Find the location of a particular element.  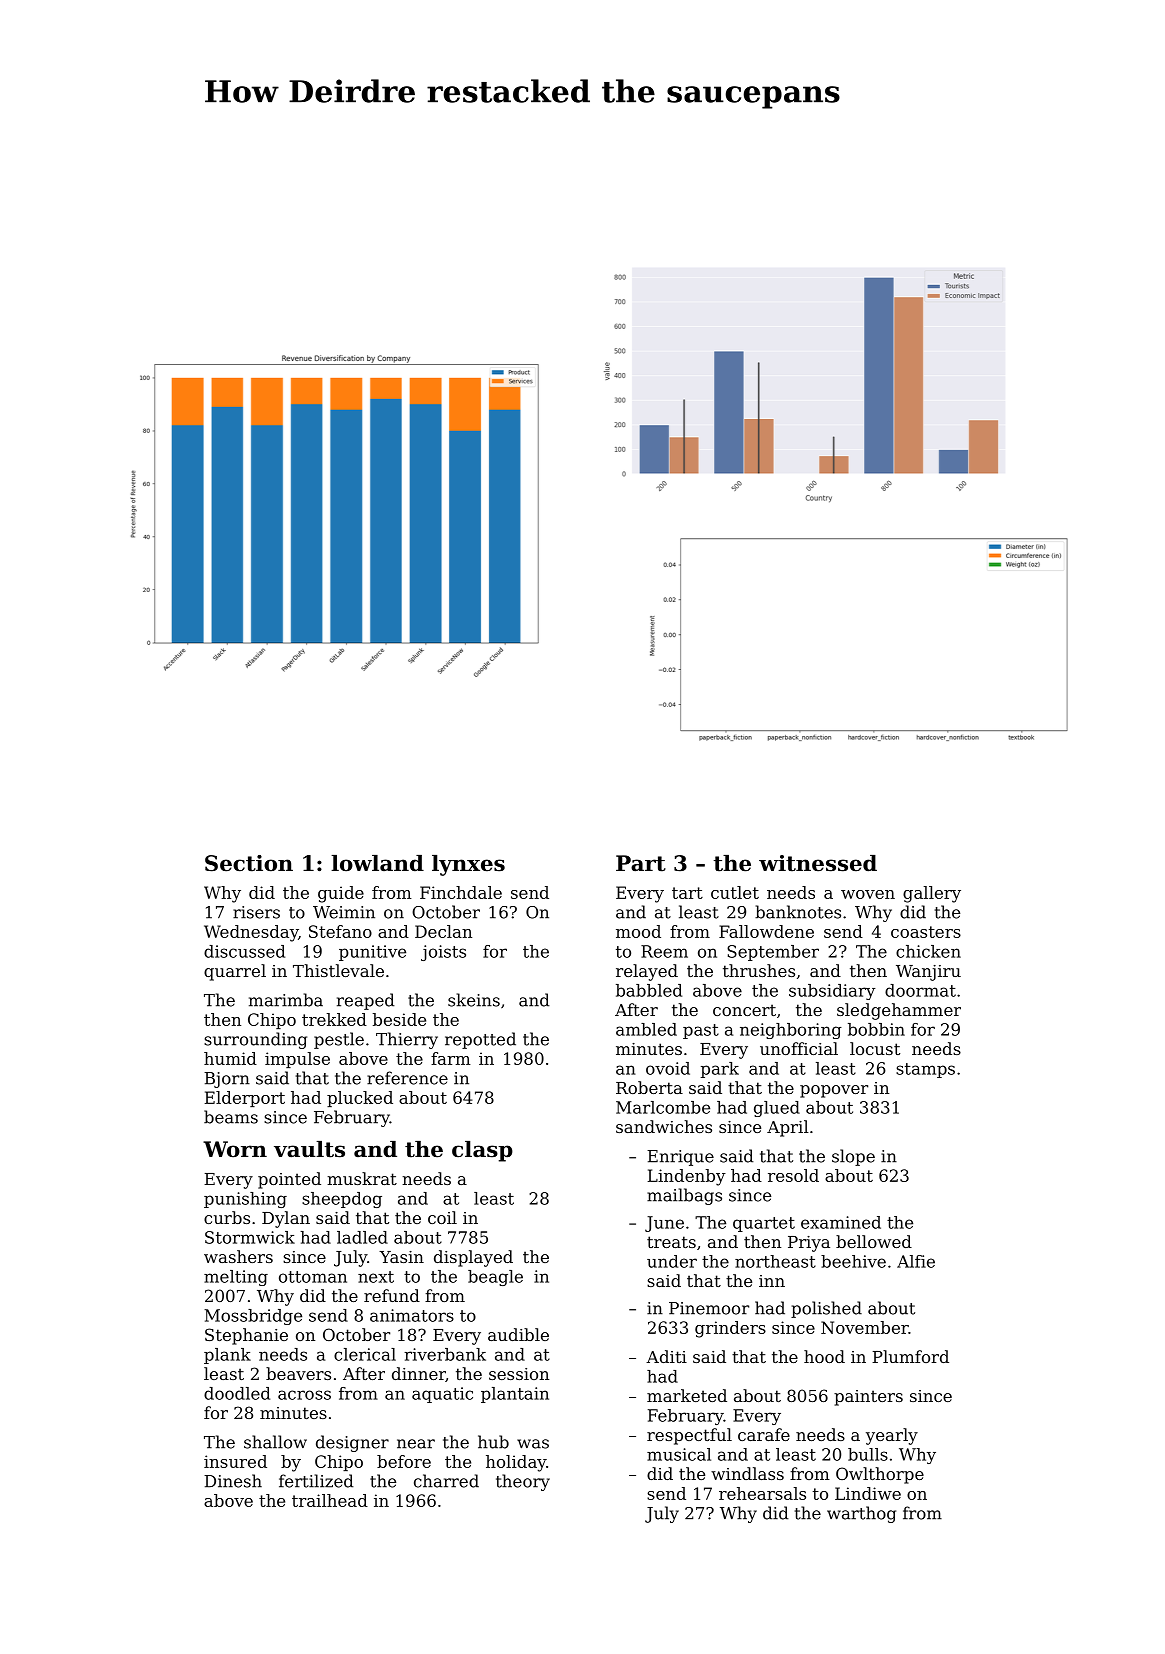

ambled is located at coordinates (646, 1029).
